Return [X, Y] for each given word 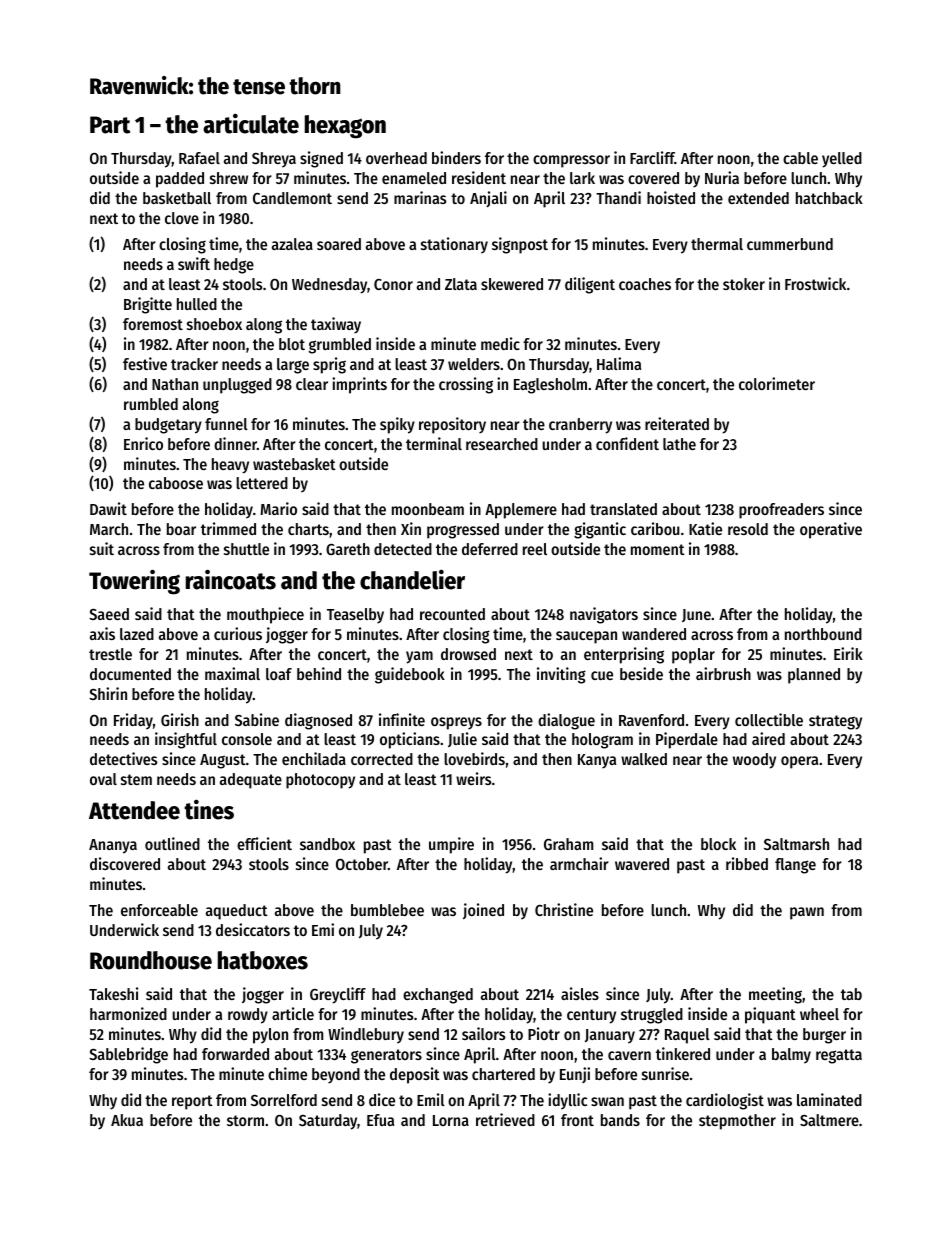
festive [145, 363]
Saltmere [829, 1120]
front [577, 1120]
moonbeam [428, 509]
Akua [127, 1120]
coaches [645, 284]
